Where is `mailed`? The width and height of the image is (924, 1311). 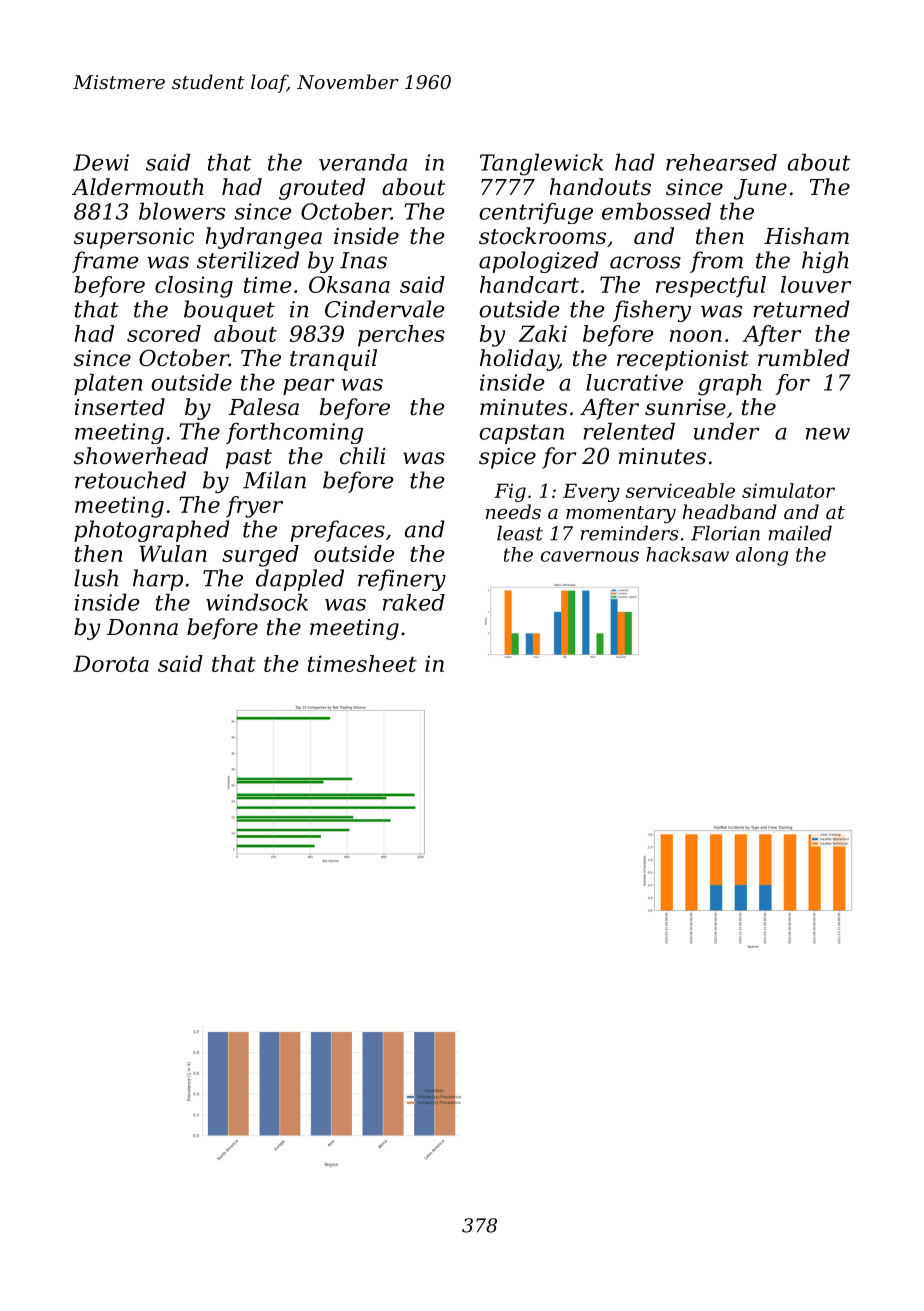
mailed is located at coordinates (800, 533).
